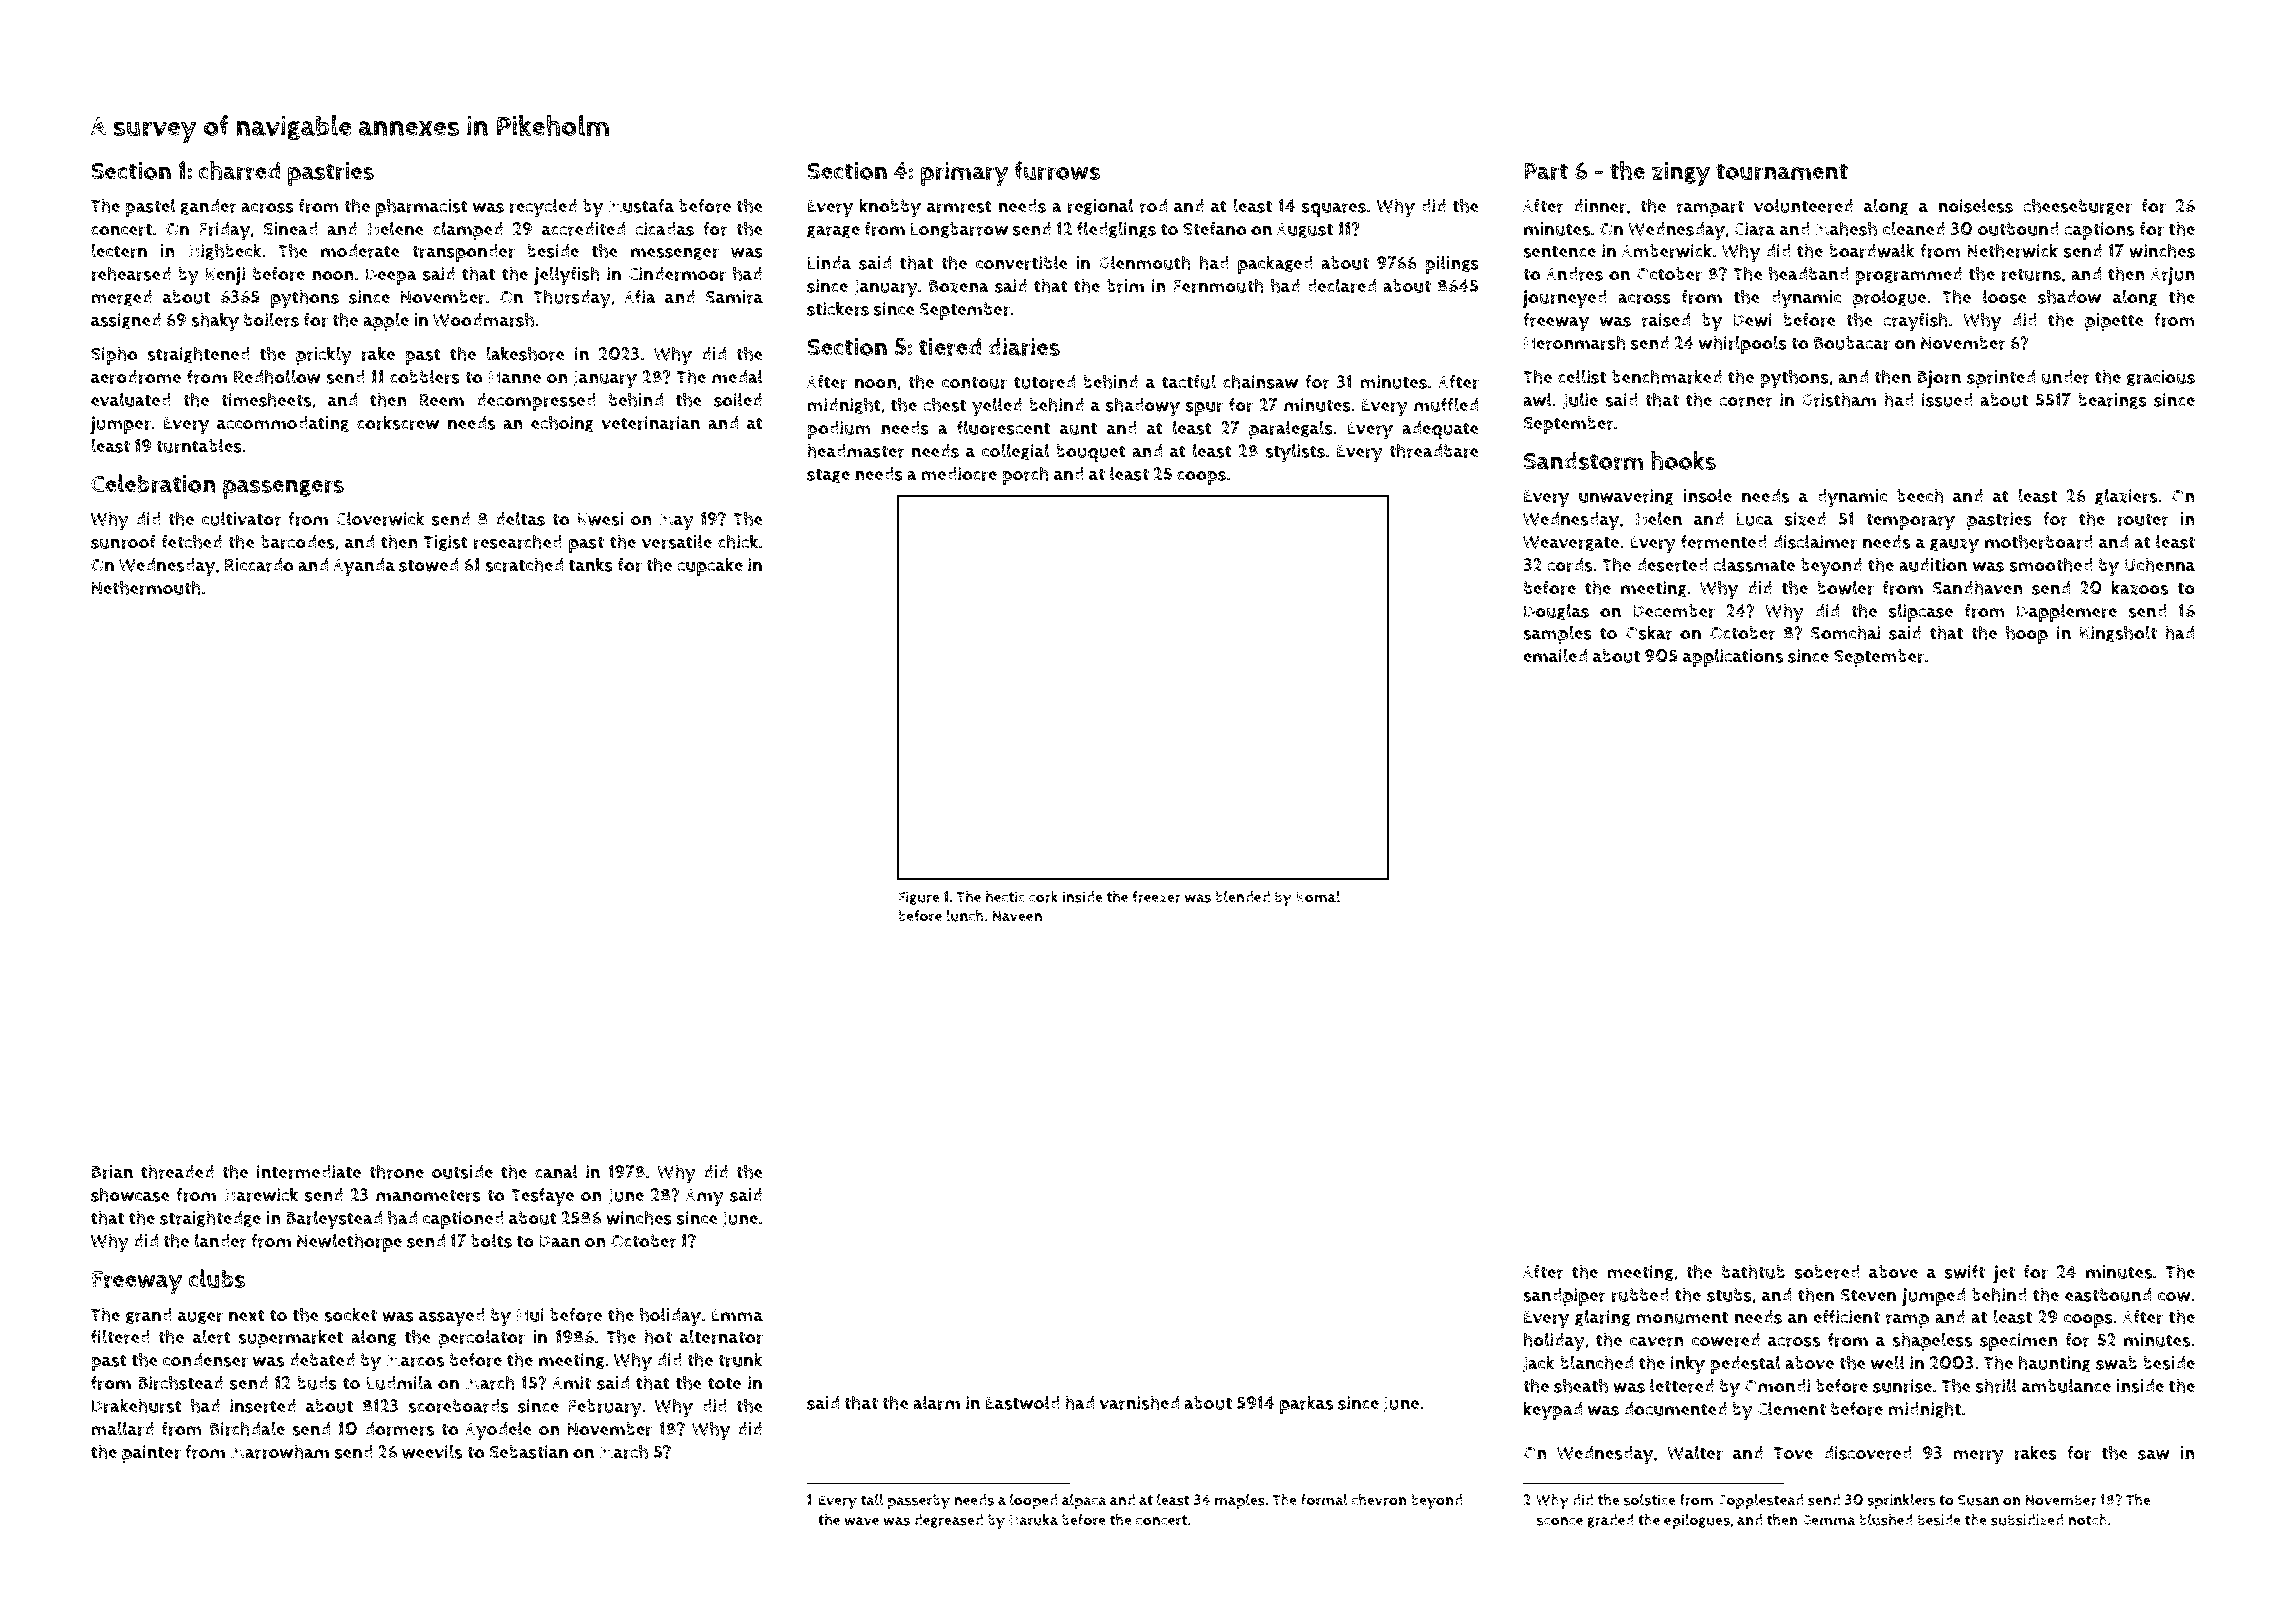  What do you see at coordinates (146, 587) in the document?
I see `Nethermouth` at bounding box center [146, 587].
